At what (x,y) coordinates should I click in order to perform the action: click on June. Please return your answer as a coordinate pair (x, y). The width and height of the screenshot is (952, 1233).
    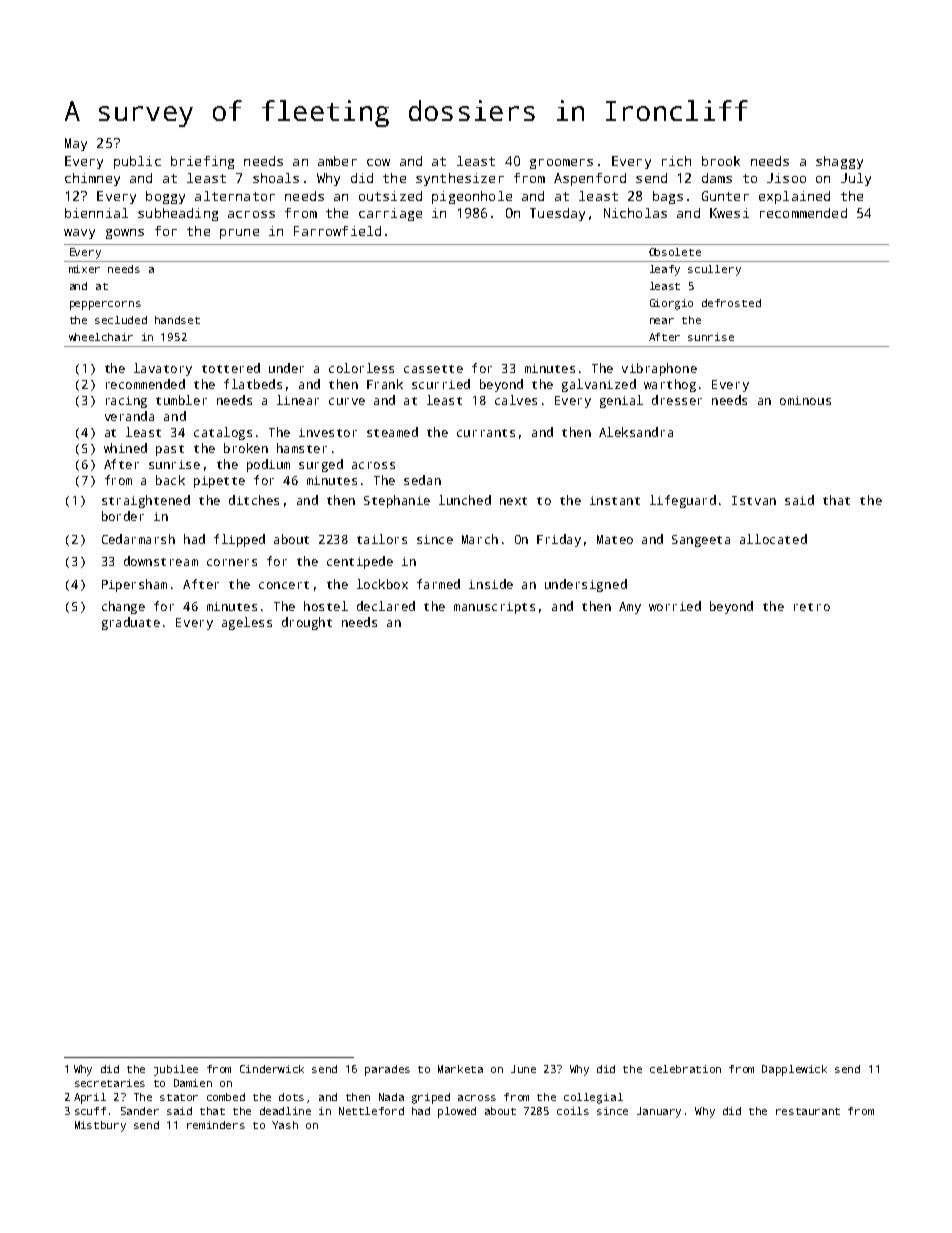
    Looking at the image, I should click on (523, 1069).
